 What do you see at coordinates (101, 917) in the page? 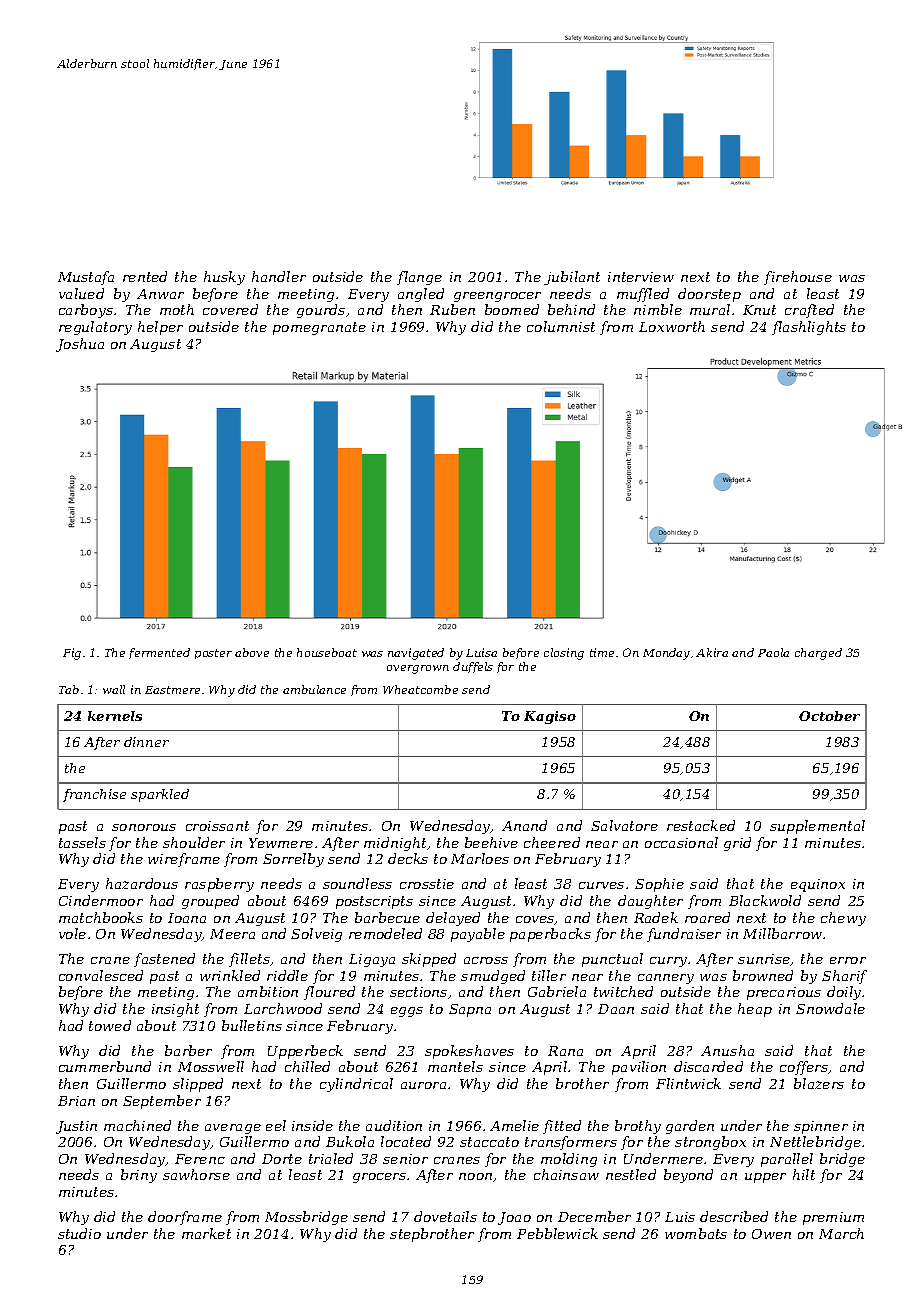
I see `matchbooks` at bounding box center [101, 917].
